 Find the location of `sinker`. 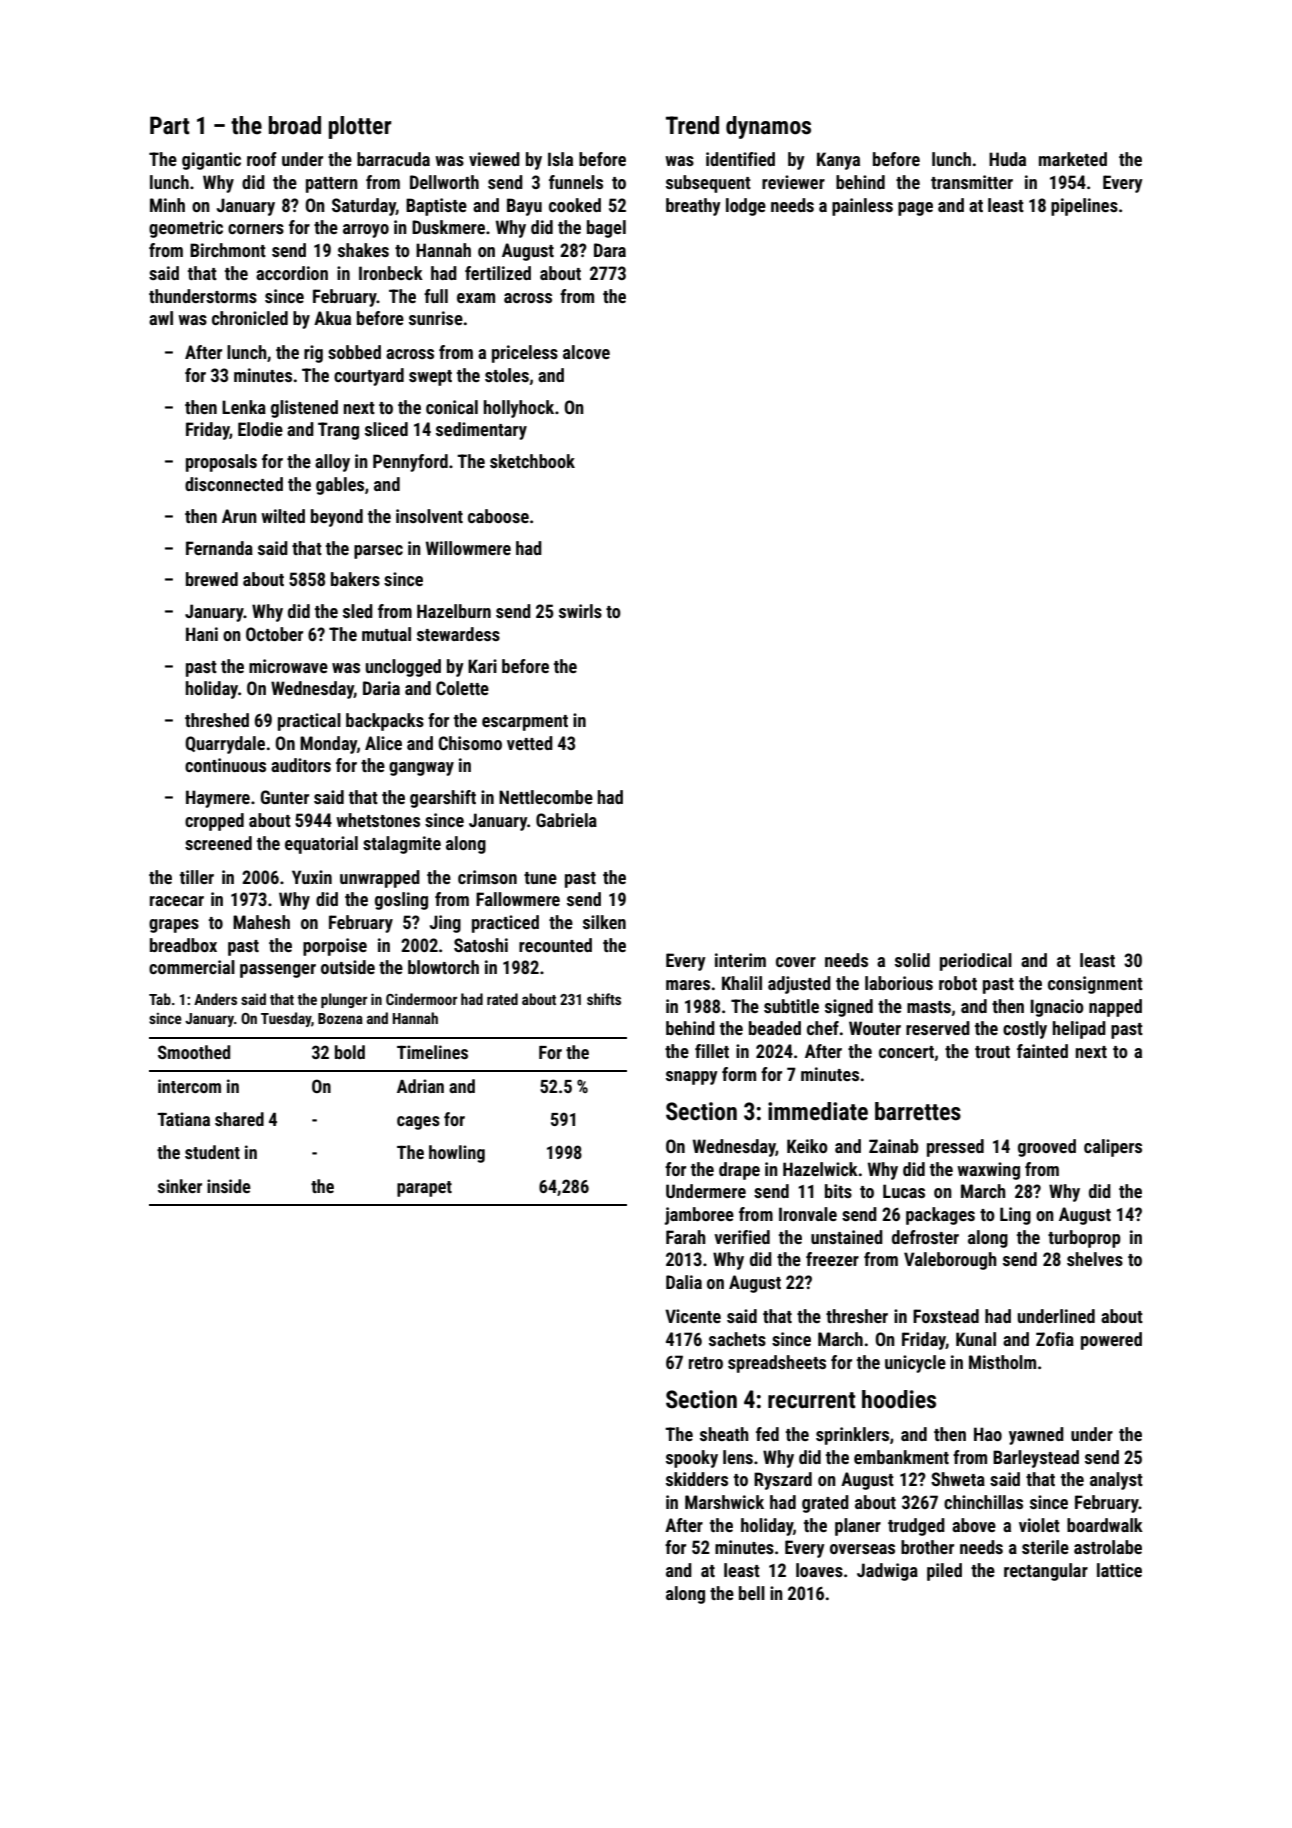

sinker is located at coordinates (180, 1186).
